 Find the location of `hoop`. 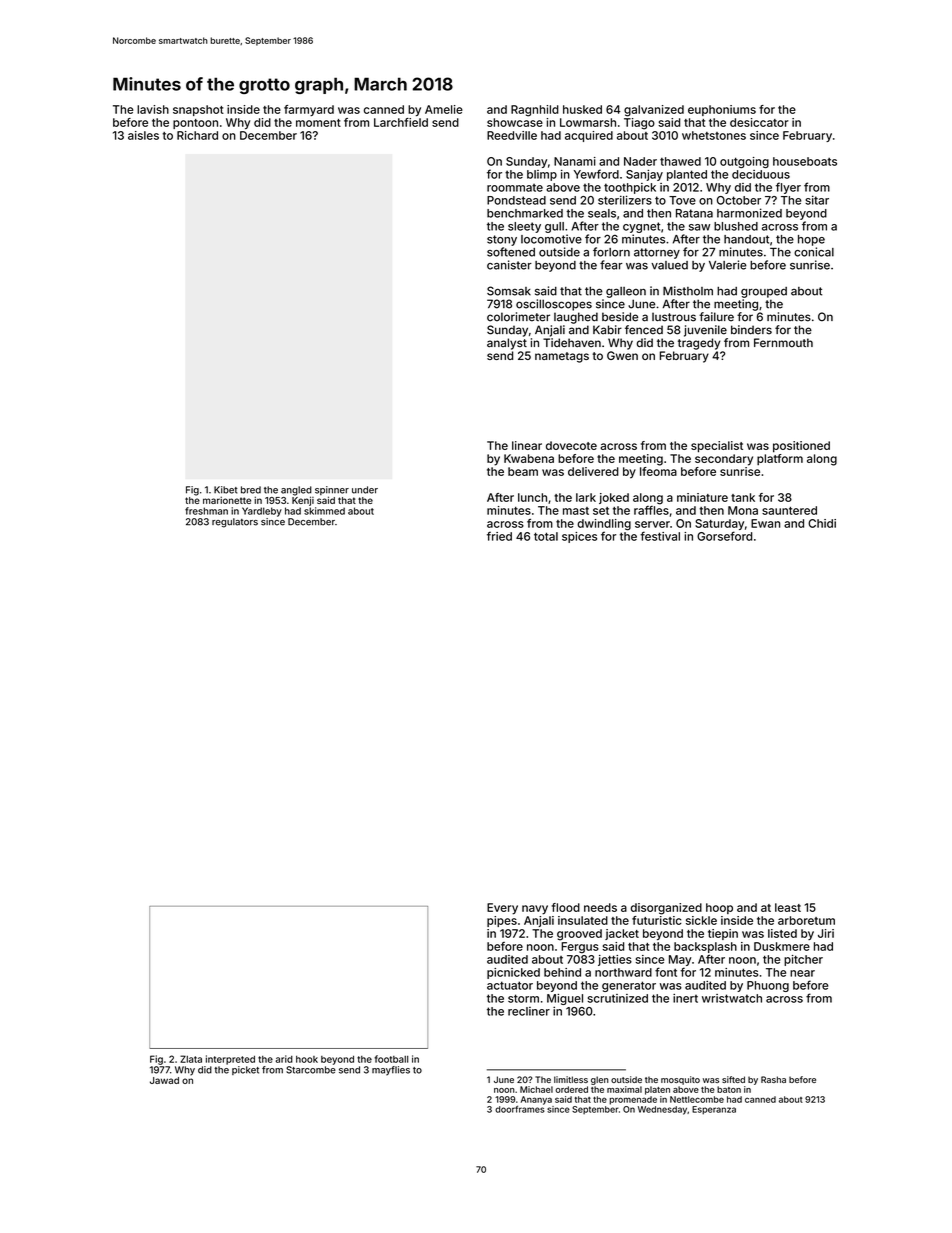

hoop is located at coordinates (719, 908).
